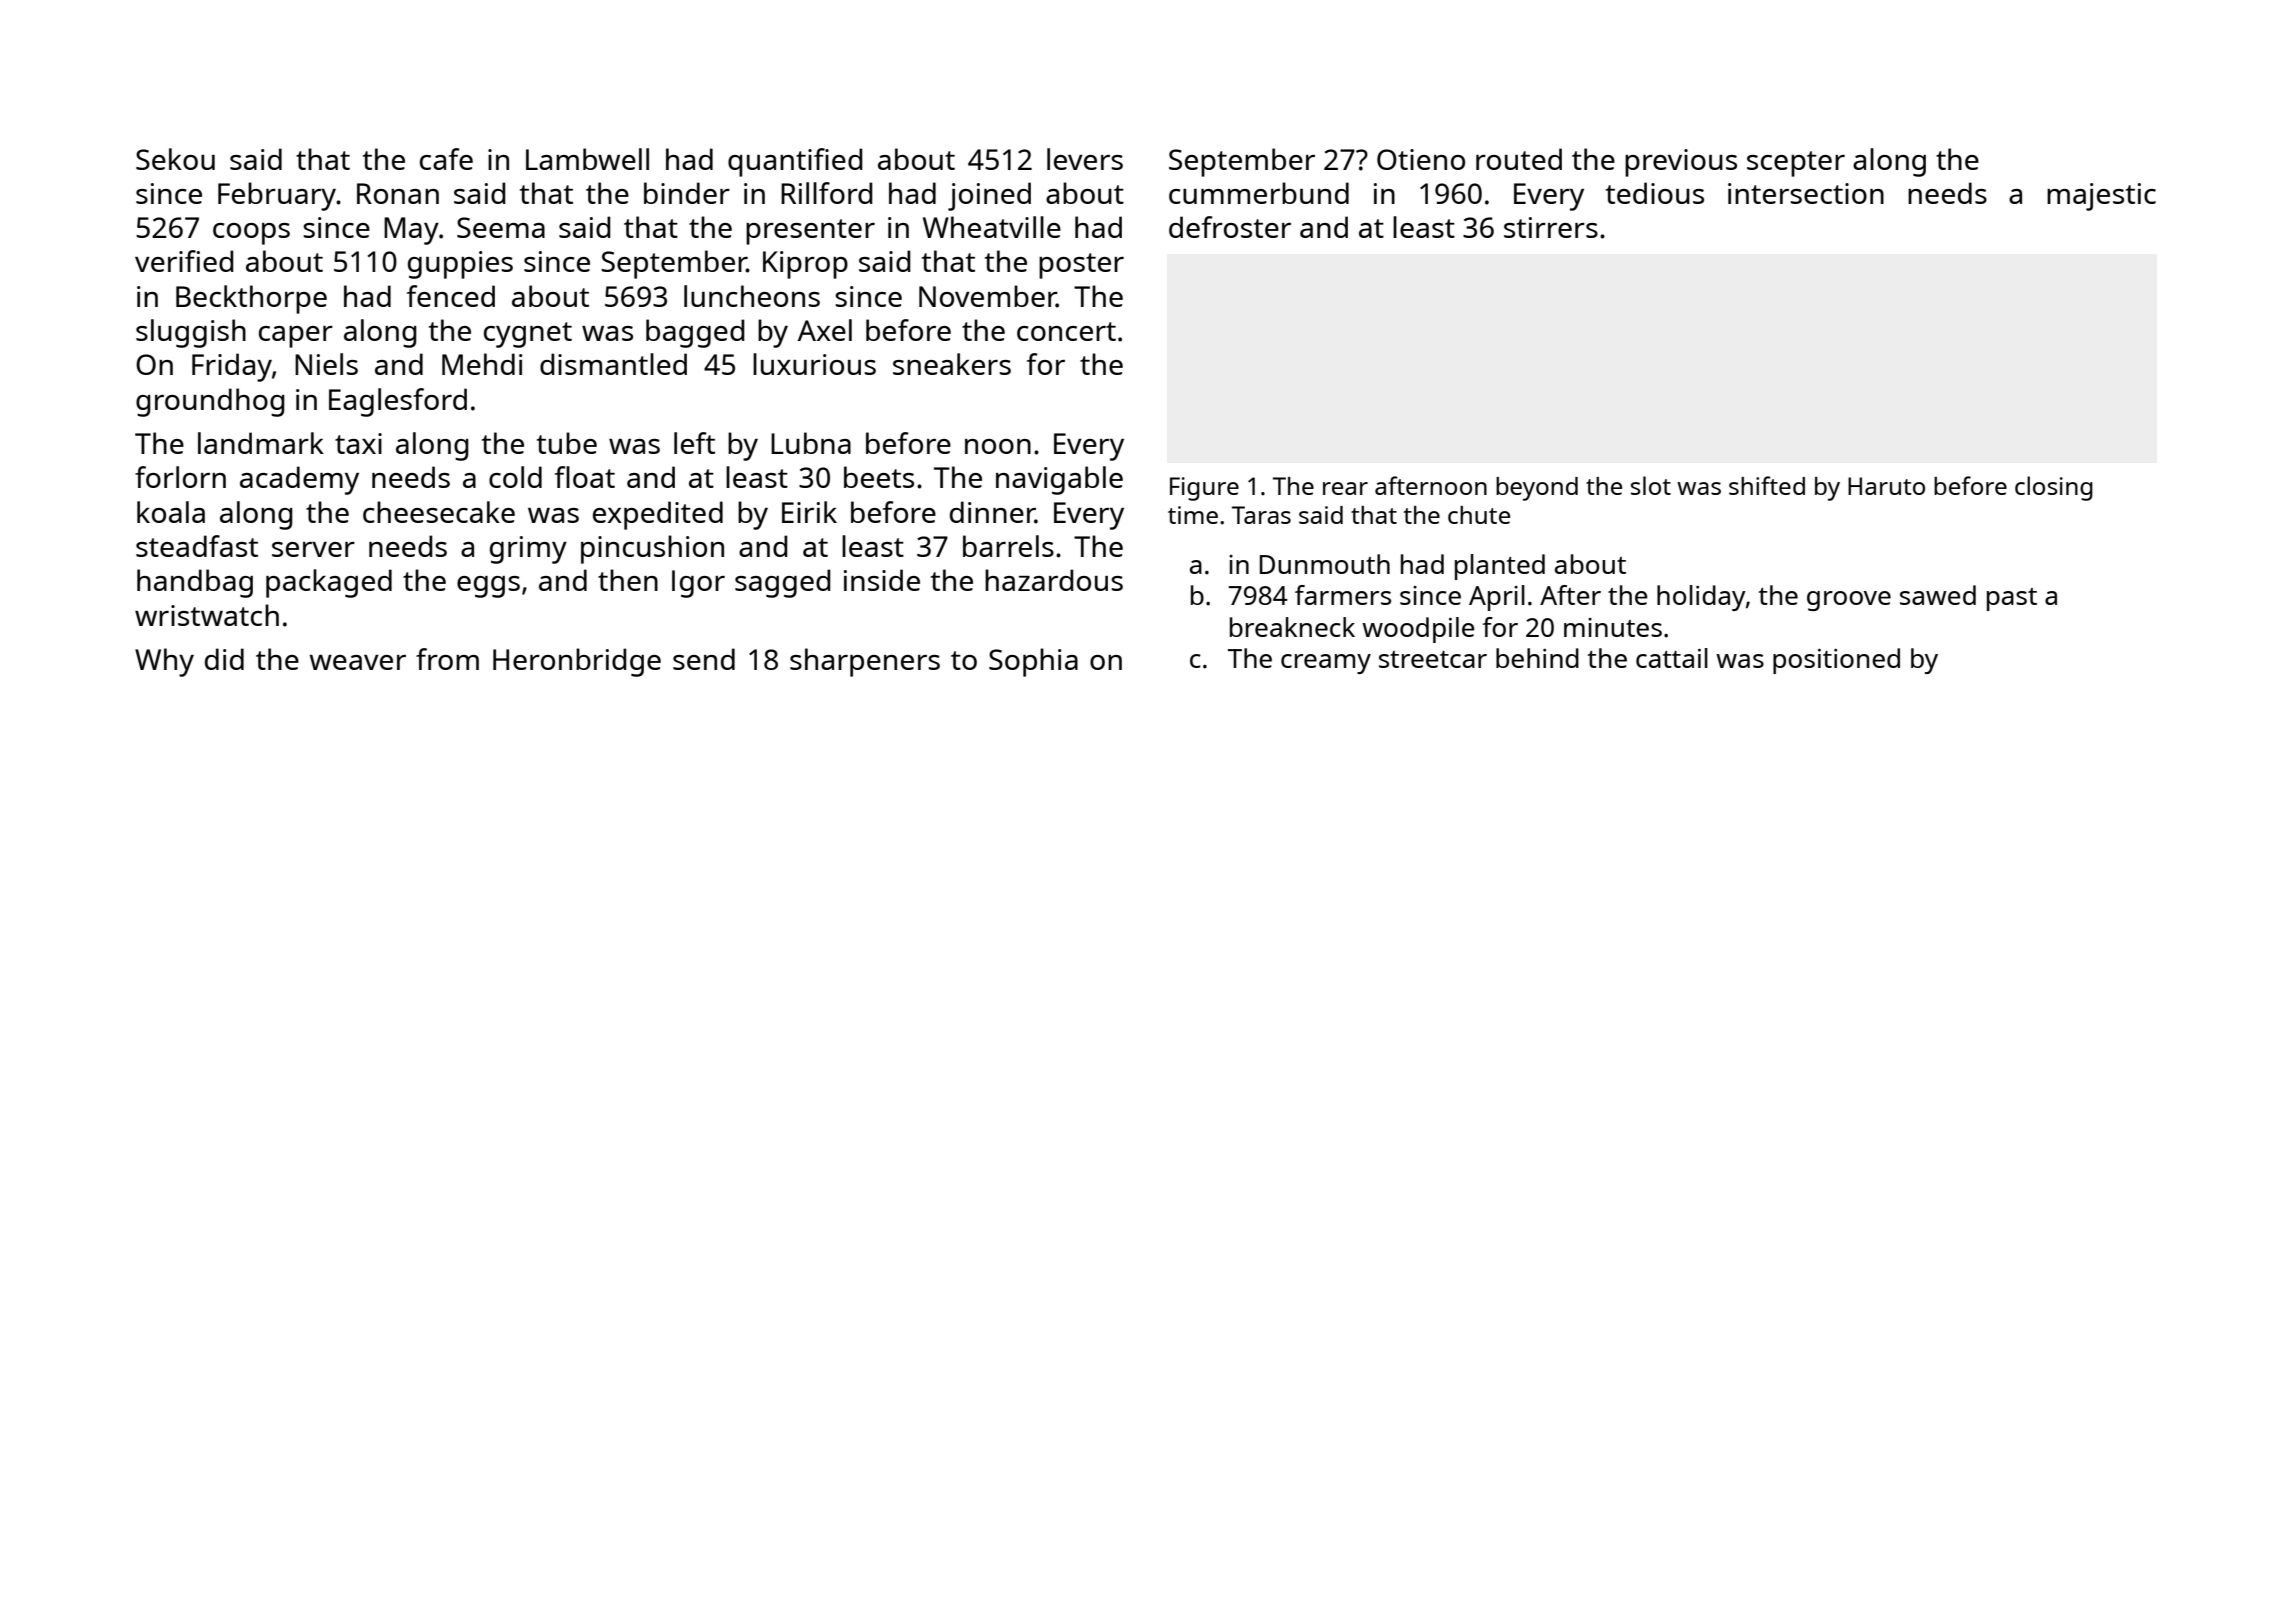  What do you see at coordinates (1292, 627) in the document?
I see `breakneck` at bounding box center [1292, 627].
